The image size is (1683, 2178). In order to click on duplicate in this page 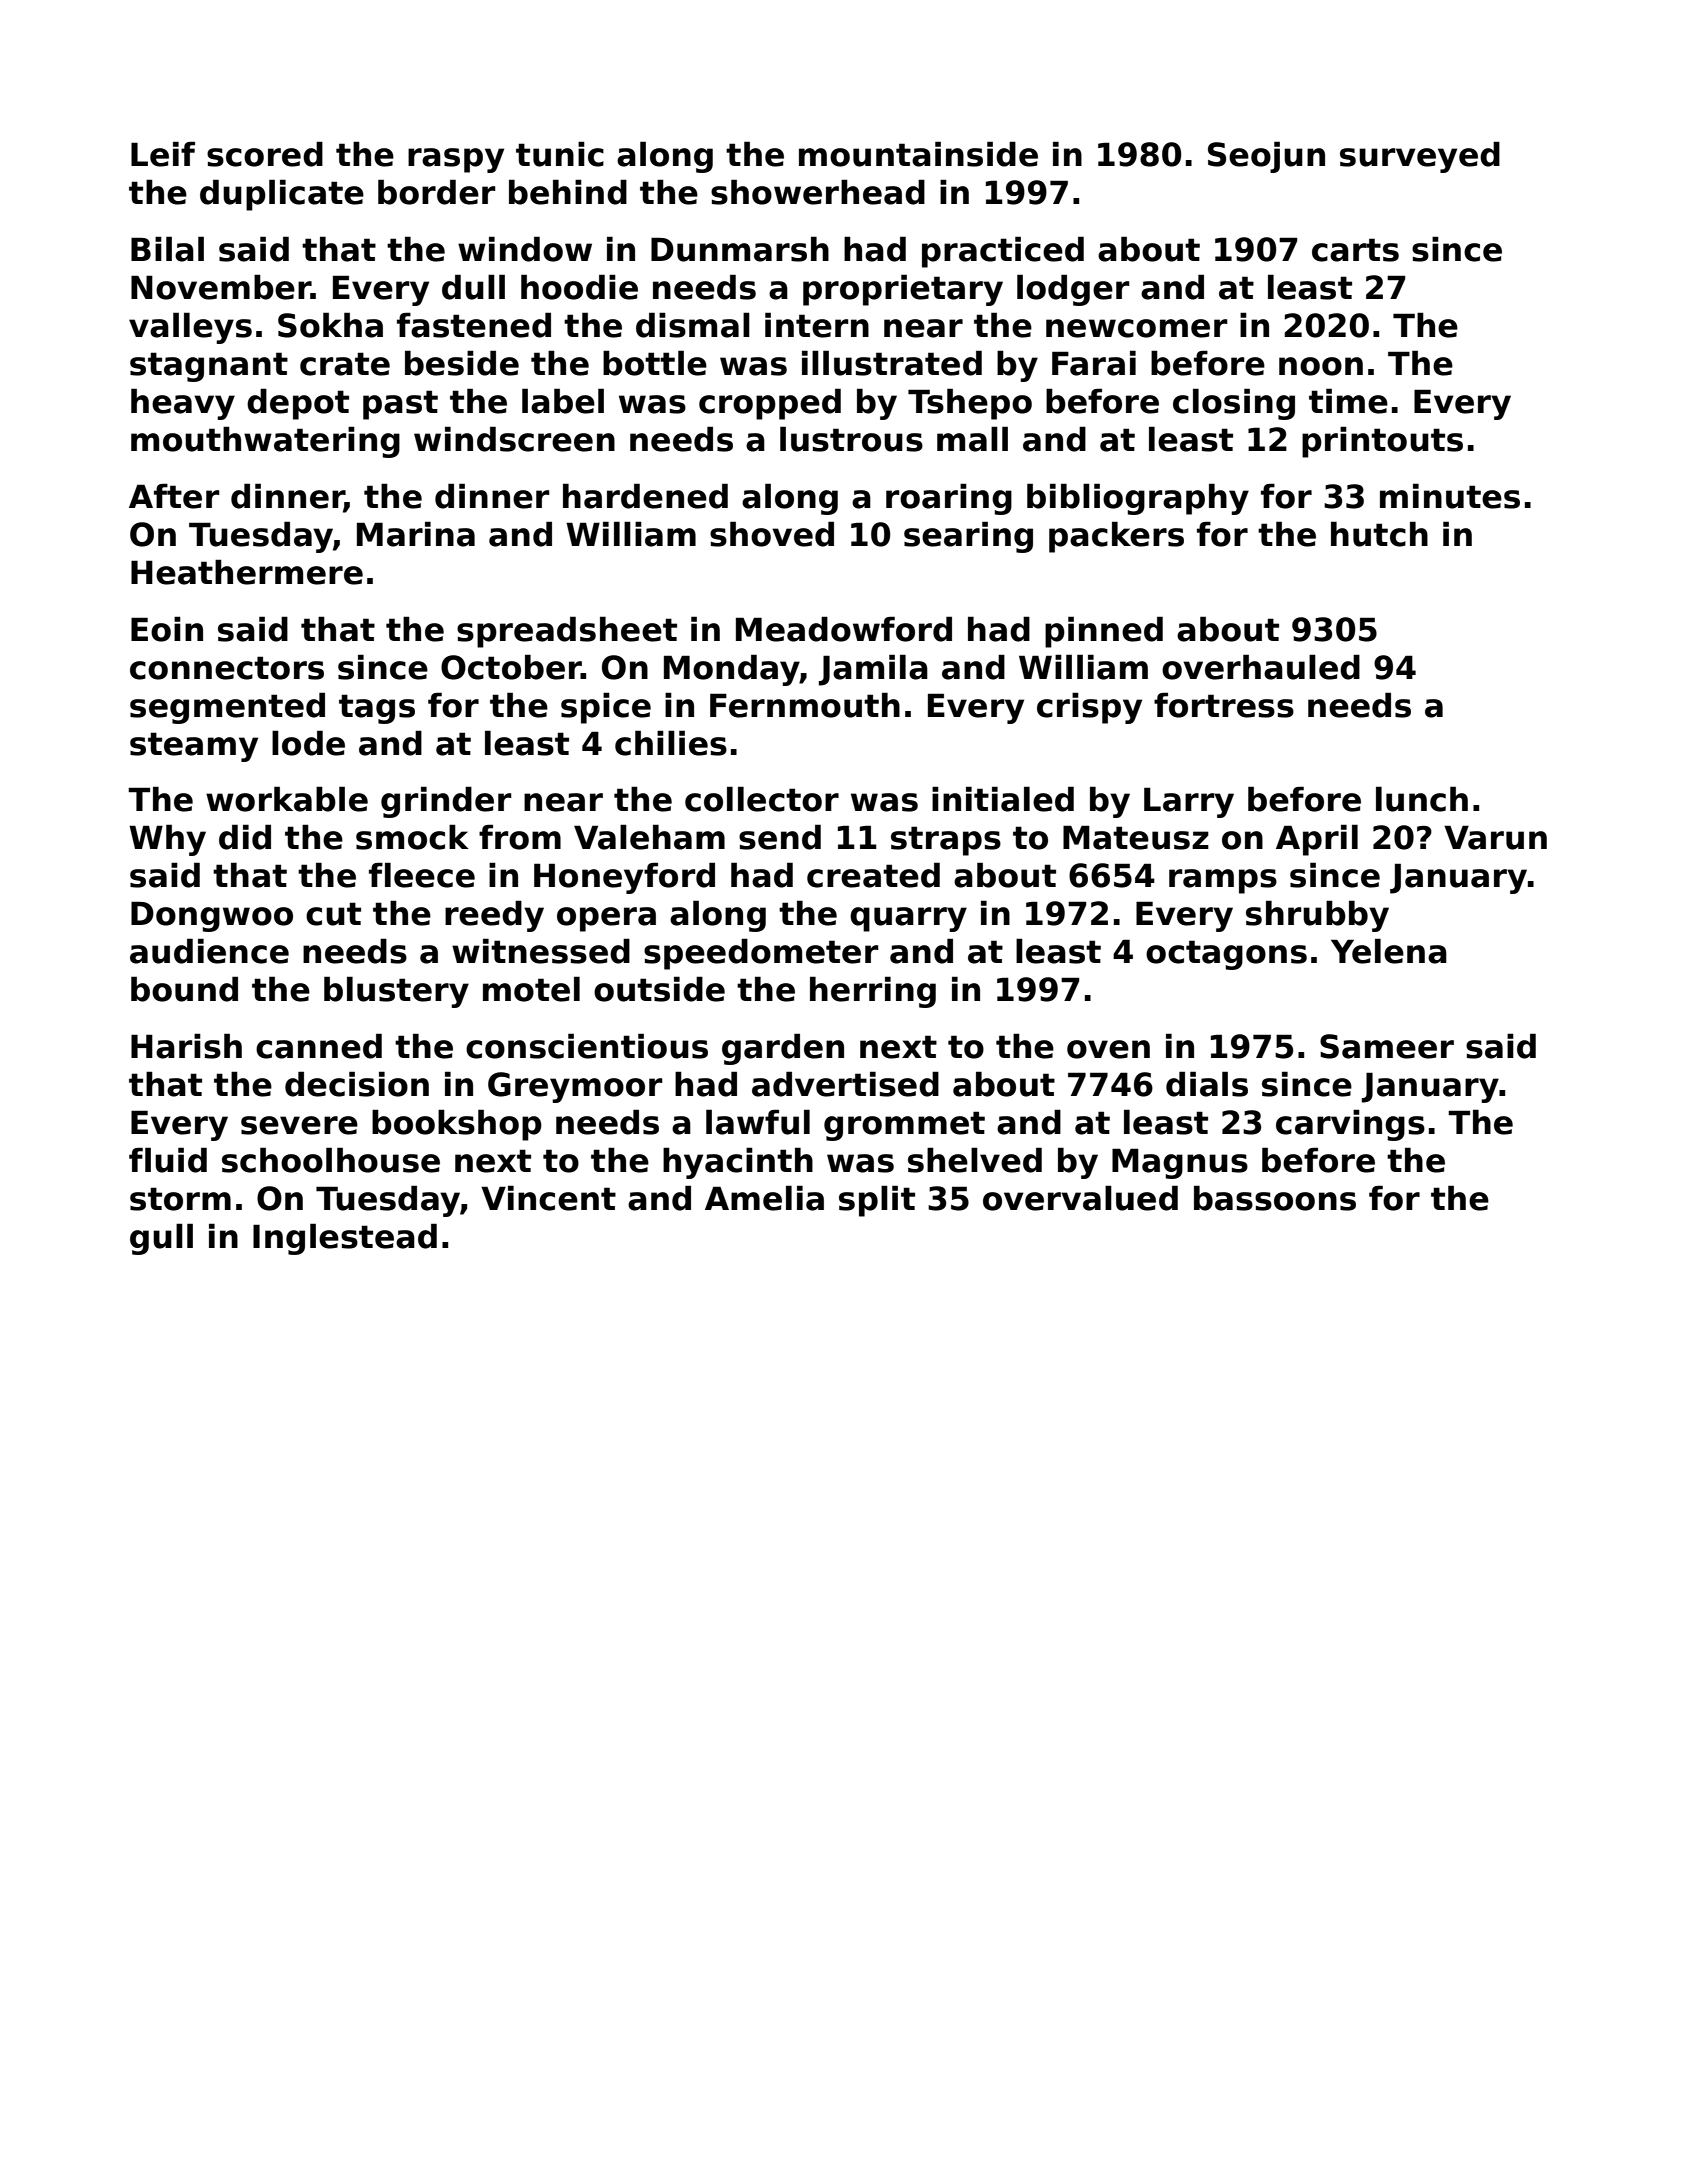, I will do `click(282, 195)`.
